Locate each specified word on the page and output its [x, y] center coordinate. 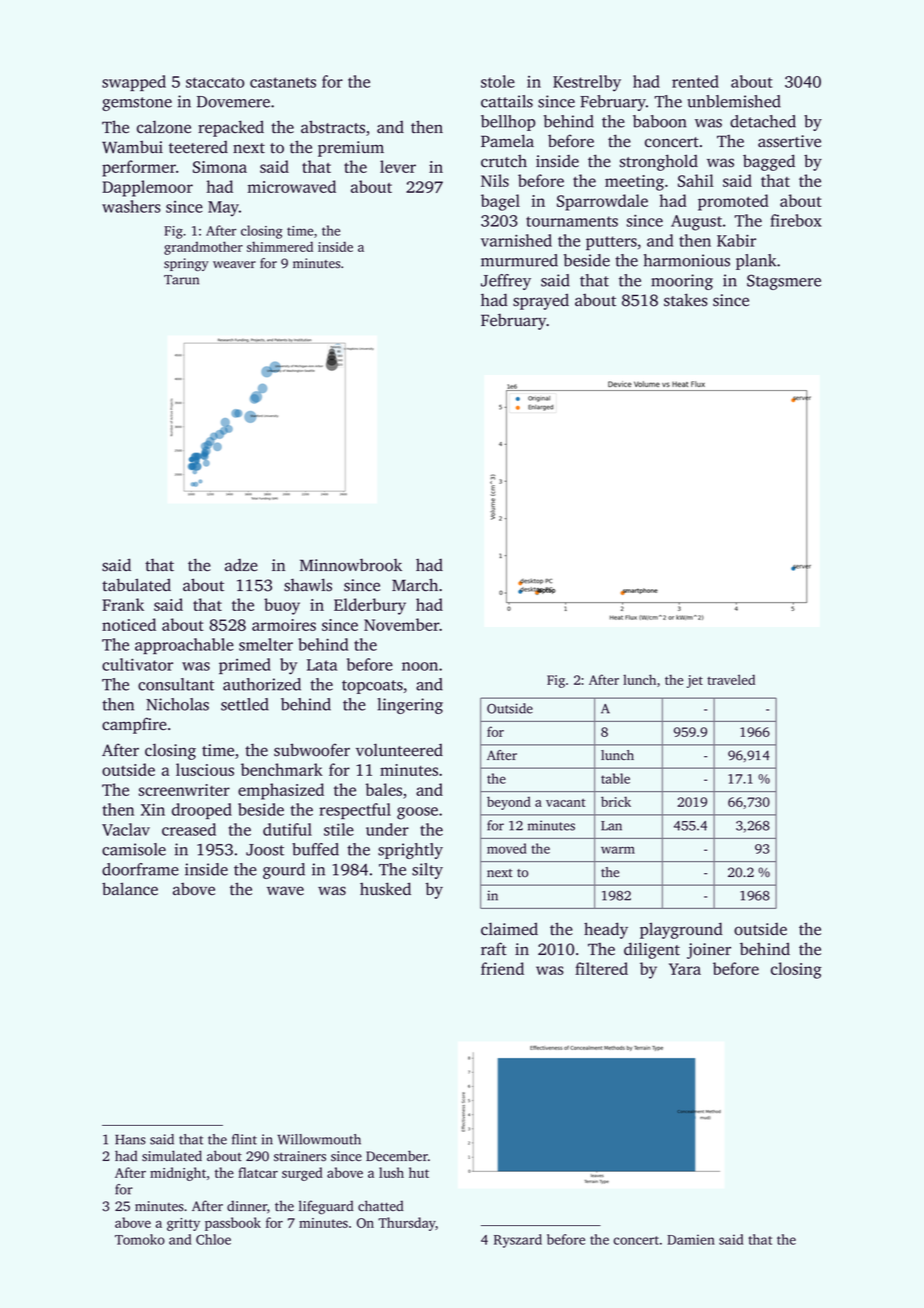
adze [241, 565]
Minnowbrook [351, 565]
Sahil [696, 180]
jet [695, 681]
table [615, 778]
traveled [731, 679]
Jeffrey [506, 282]
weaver [234, 264]
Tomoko [140, 1239]
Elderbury [370, 606]
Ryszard [518, 1241]
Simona [220, 167]
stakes [686, 300]
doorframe [140, 869]
